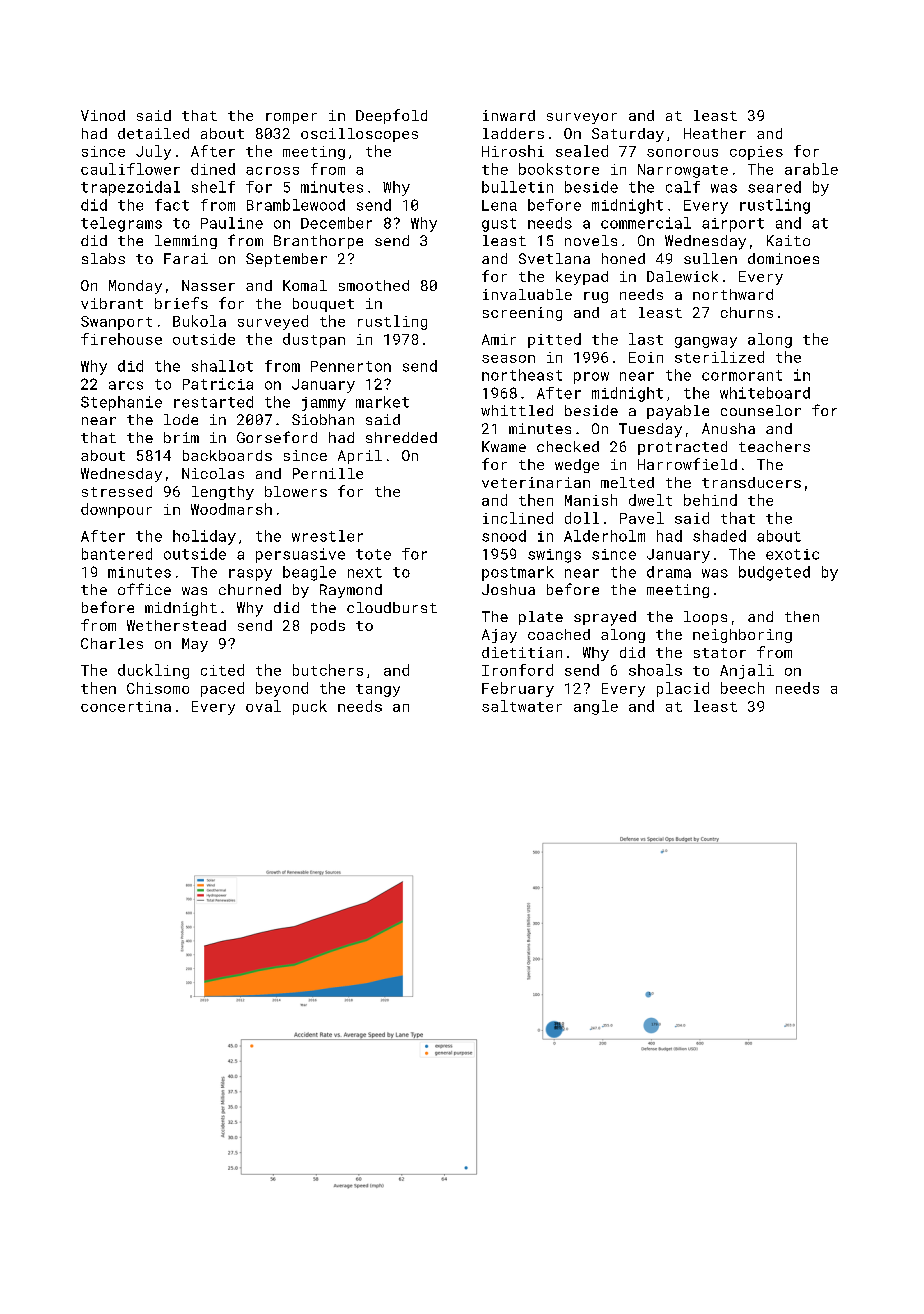 The width and height of the page is (924, 1314). I want to click on Deepfold, so click(391, 116).
